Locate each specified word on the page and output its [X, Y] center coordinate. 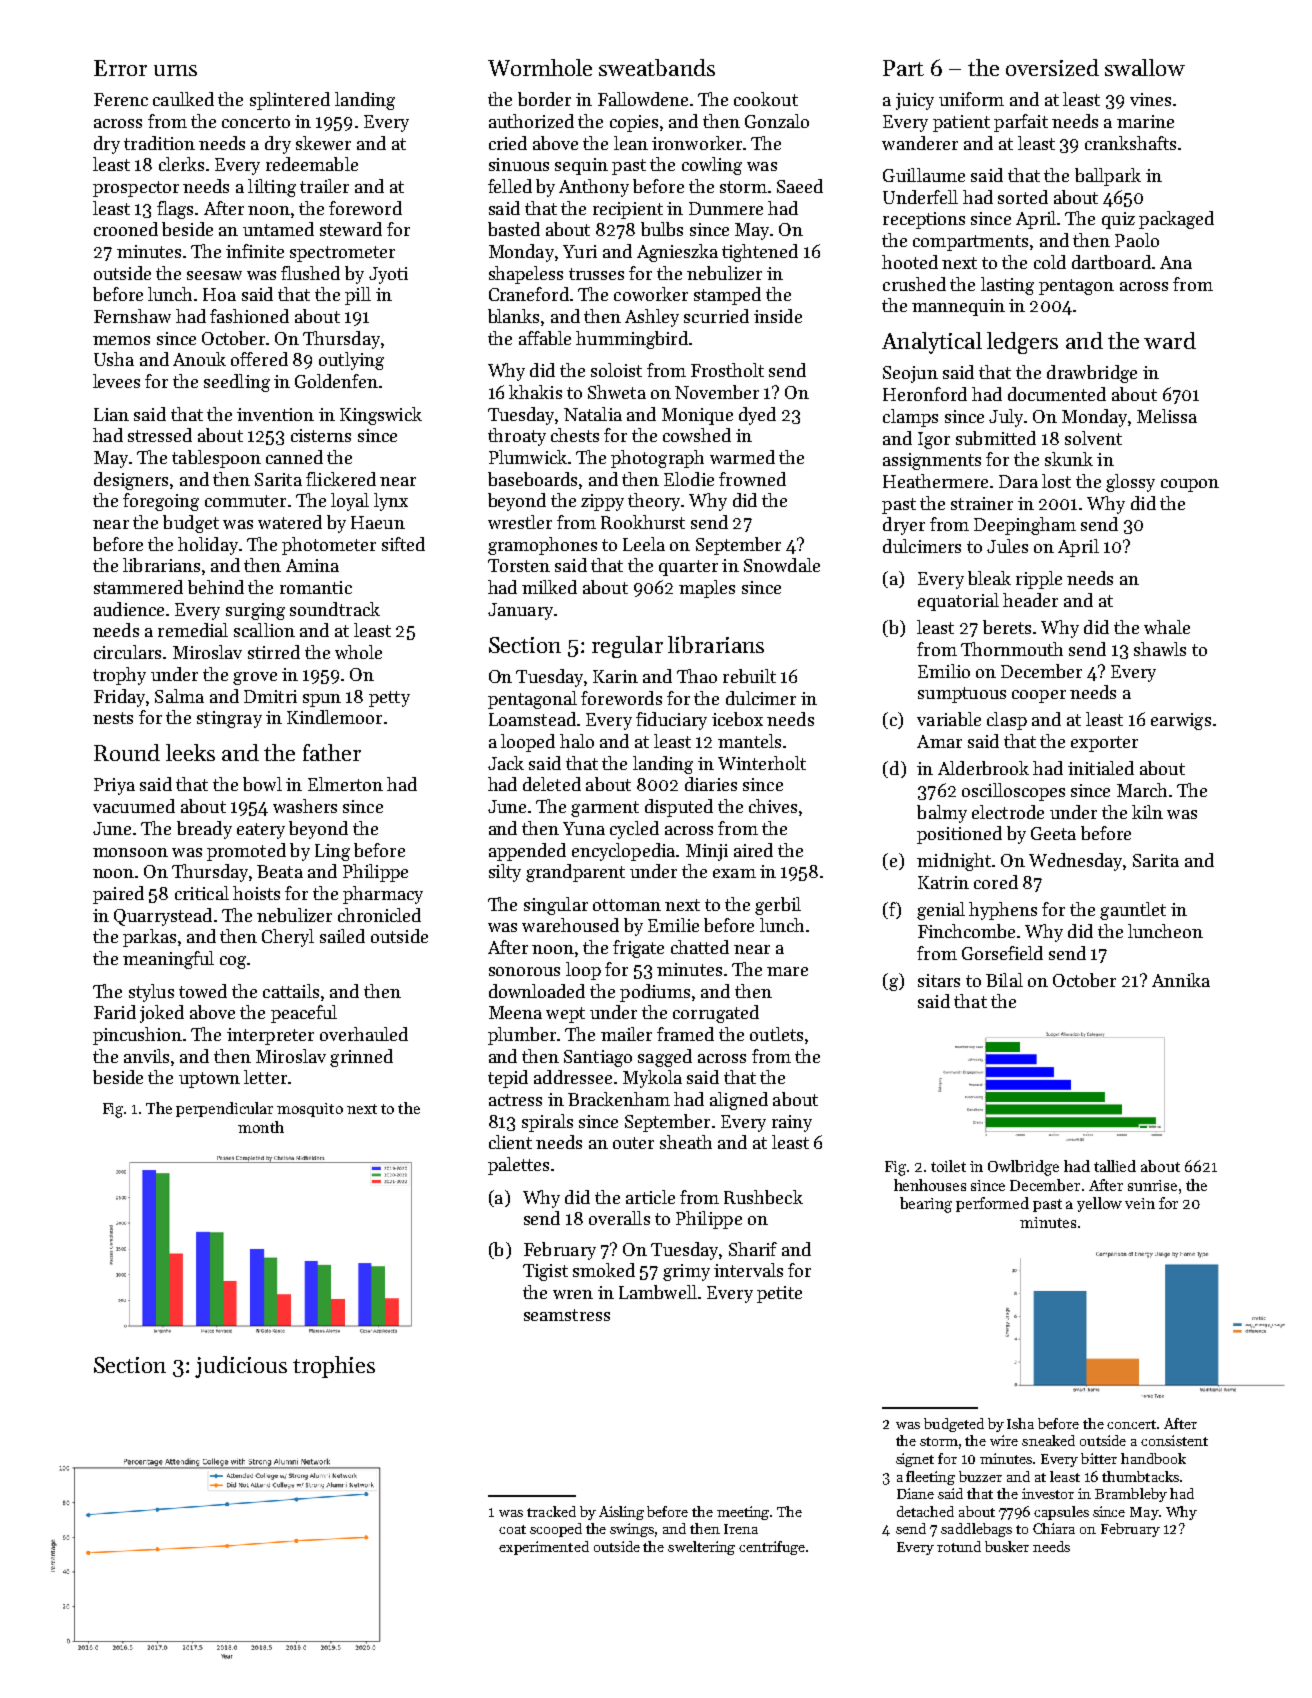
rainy [792, 1123]
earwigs [1181, 721]
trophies [334, 1367]
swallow [1145, 67]
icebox [737, 719]
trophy [119, 676]
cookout [766, 99]
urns [175, 70]
